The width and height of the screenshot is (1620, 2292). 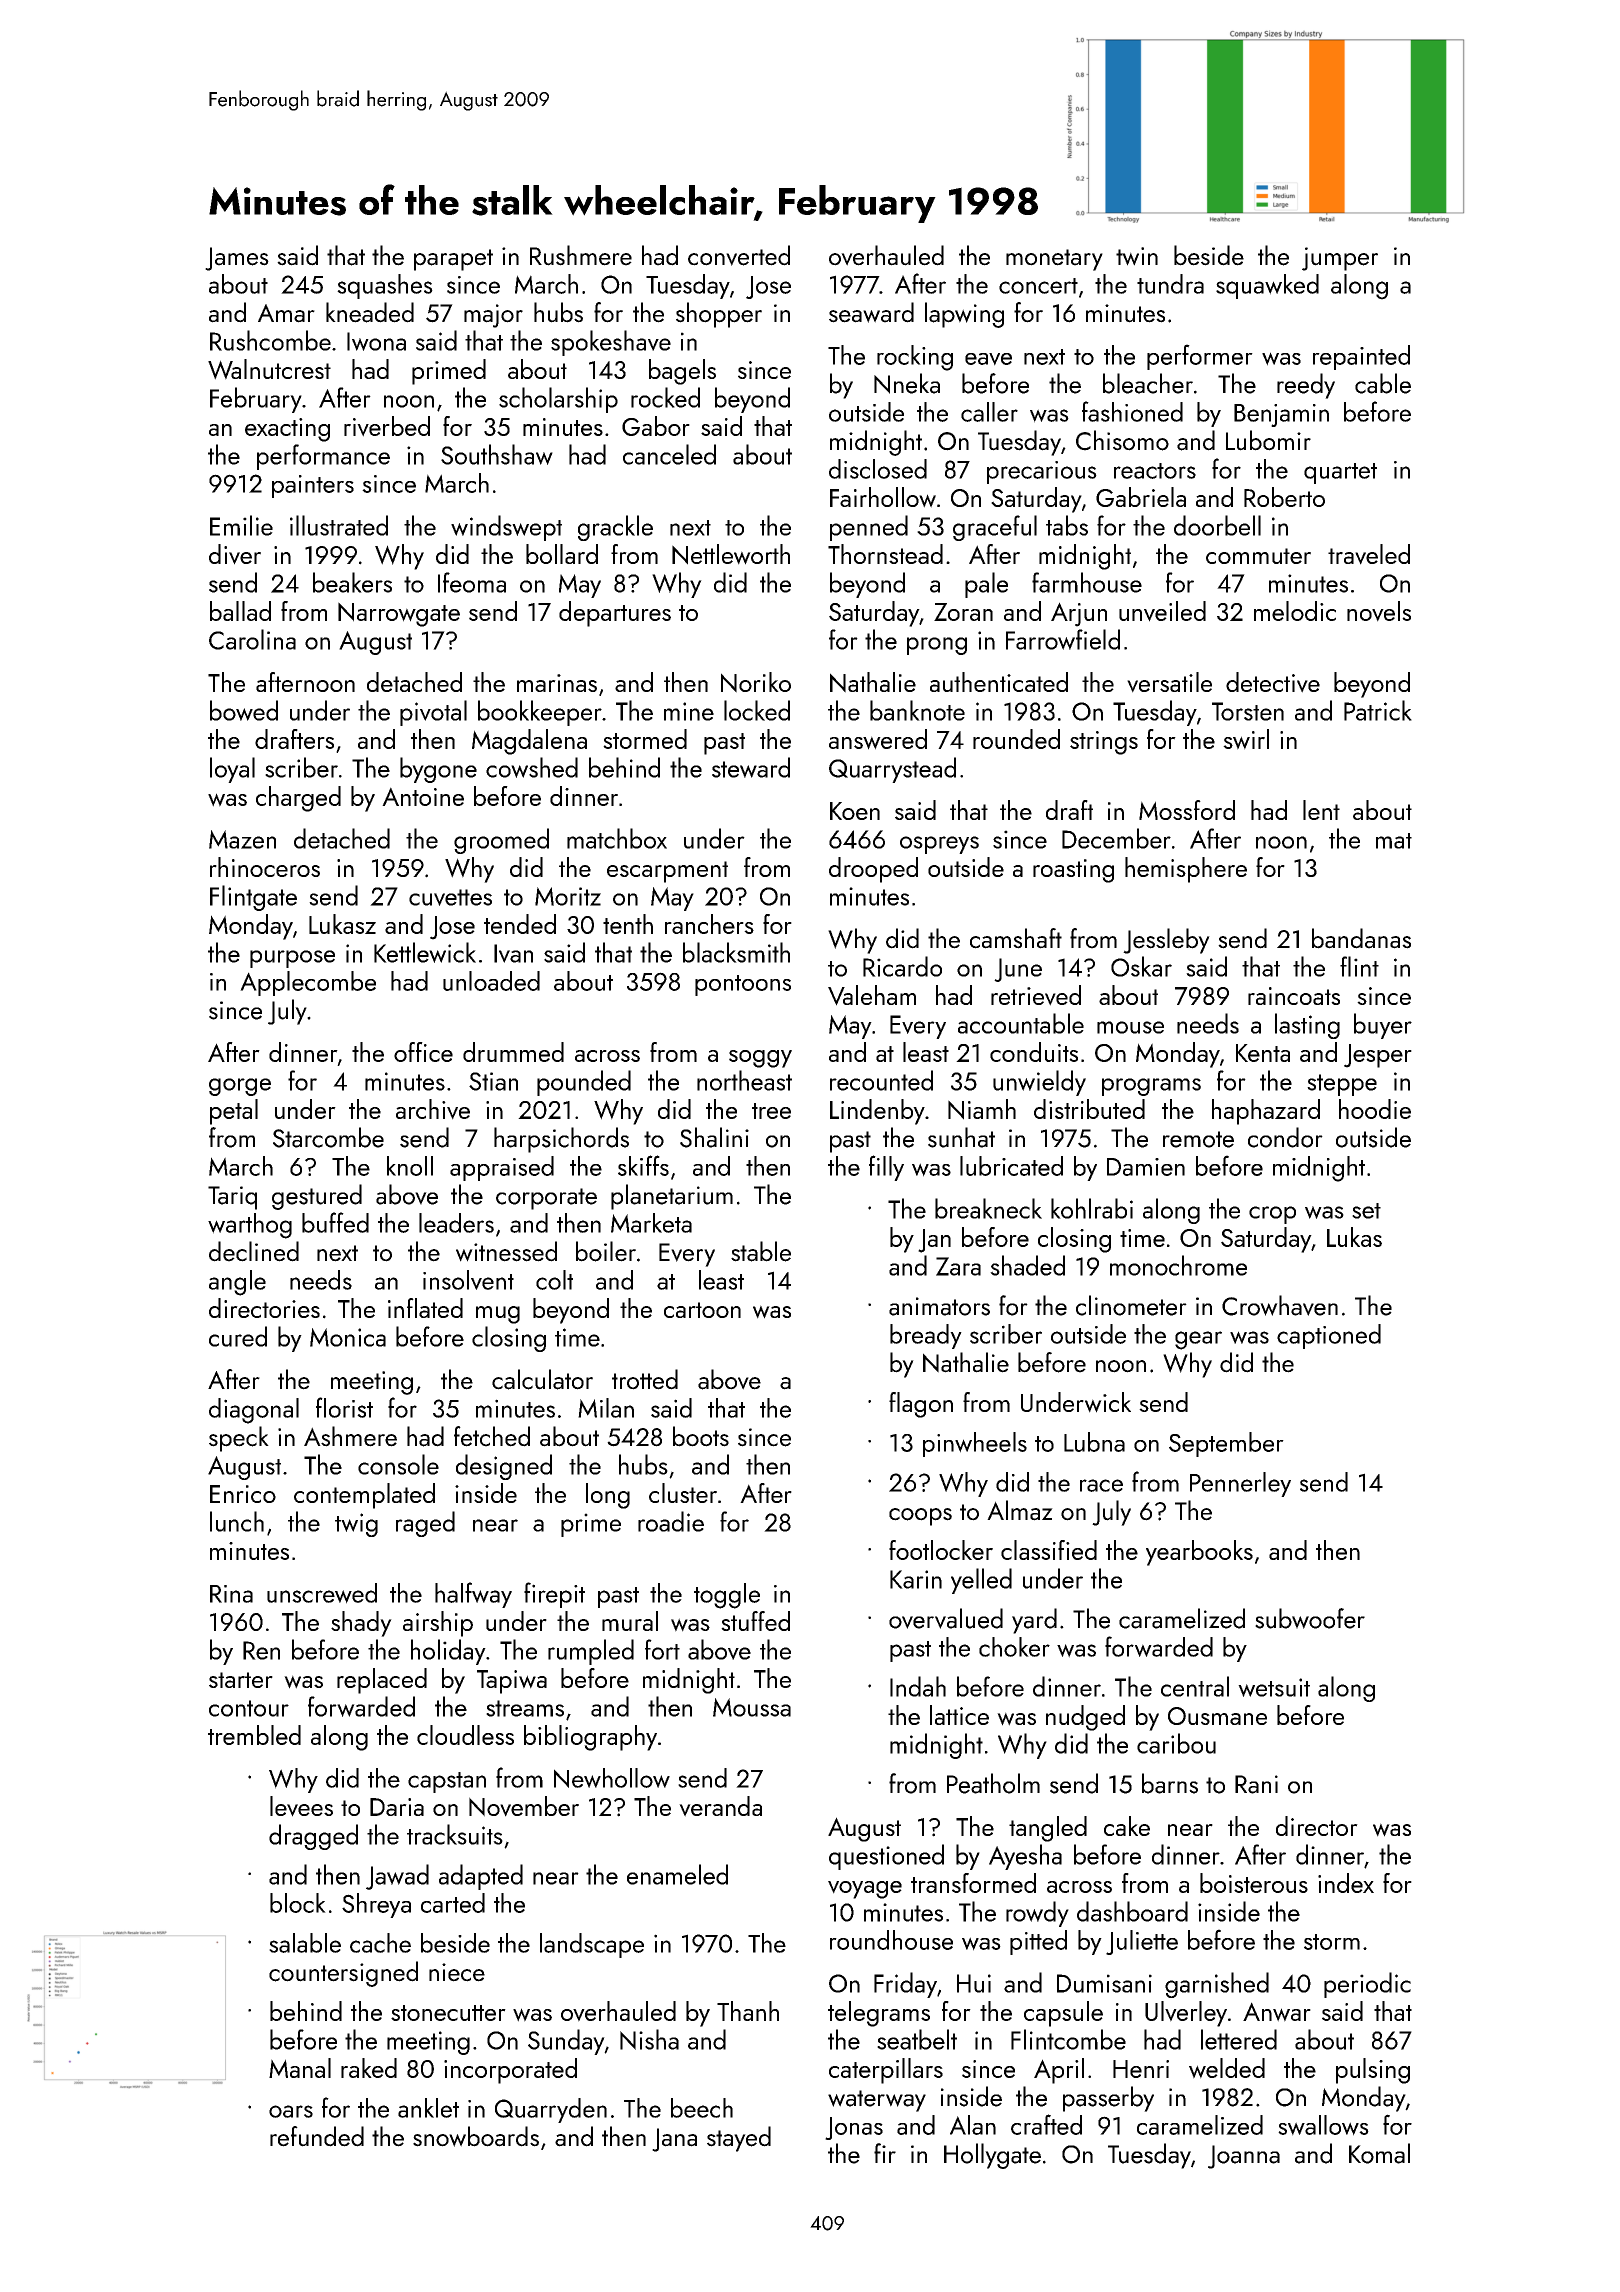 I want to click on refunded, so click(x=317, y=2136).
